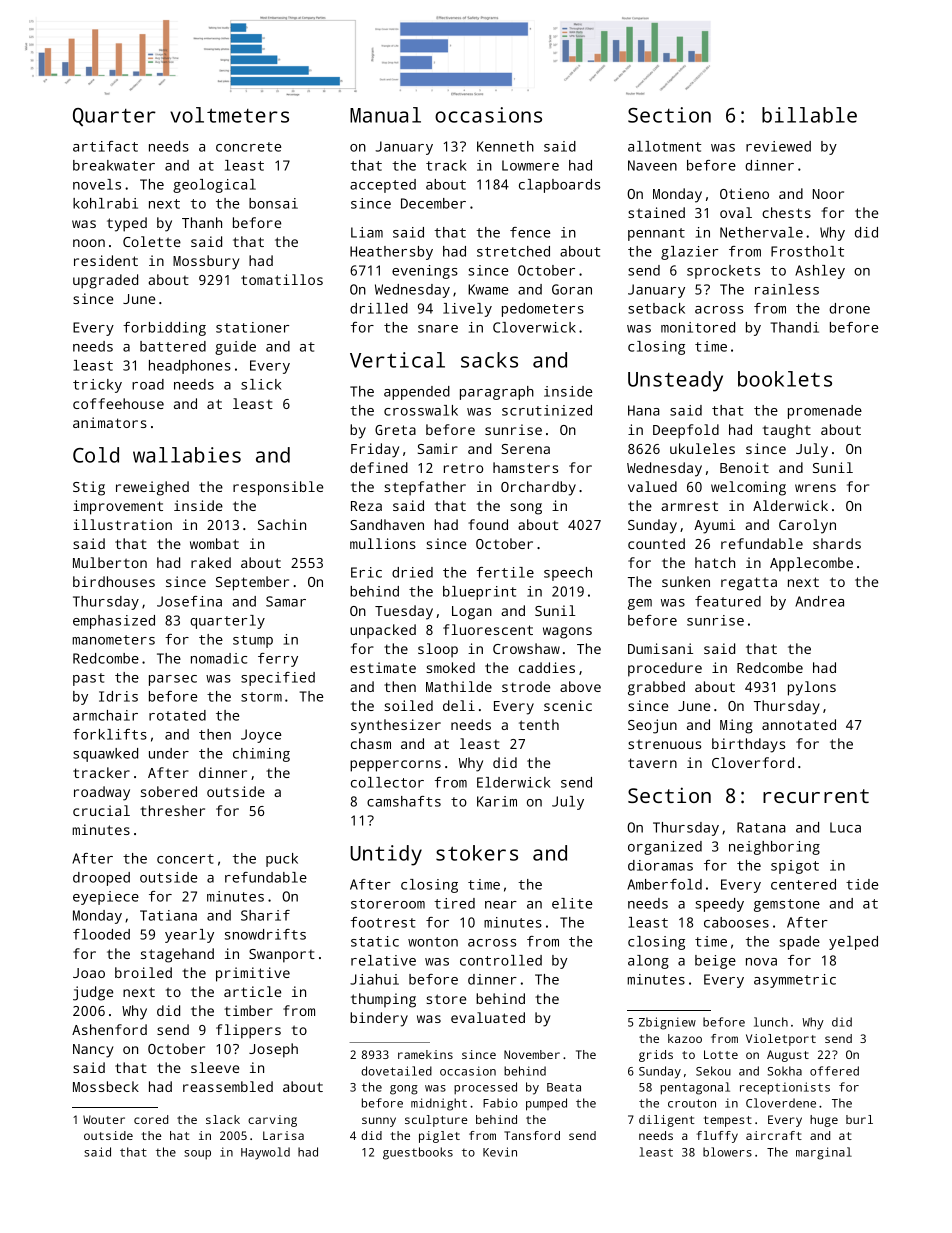  Describe the element at coordinates (753, 762) in the screenshot. I see `Cloverford` at that location.
